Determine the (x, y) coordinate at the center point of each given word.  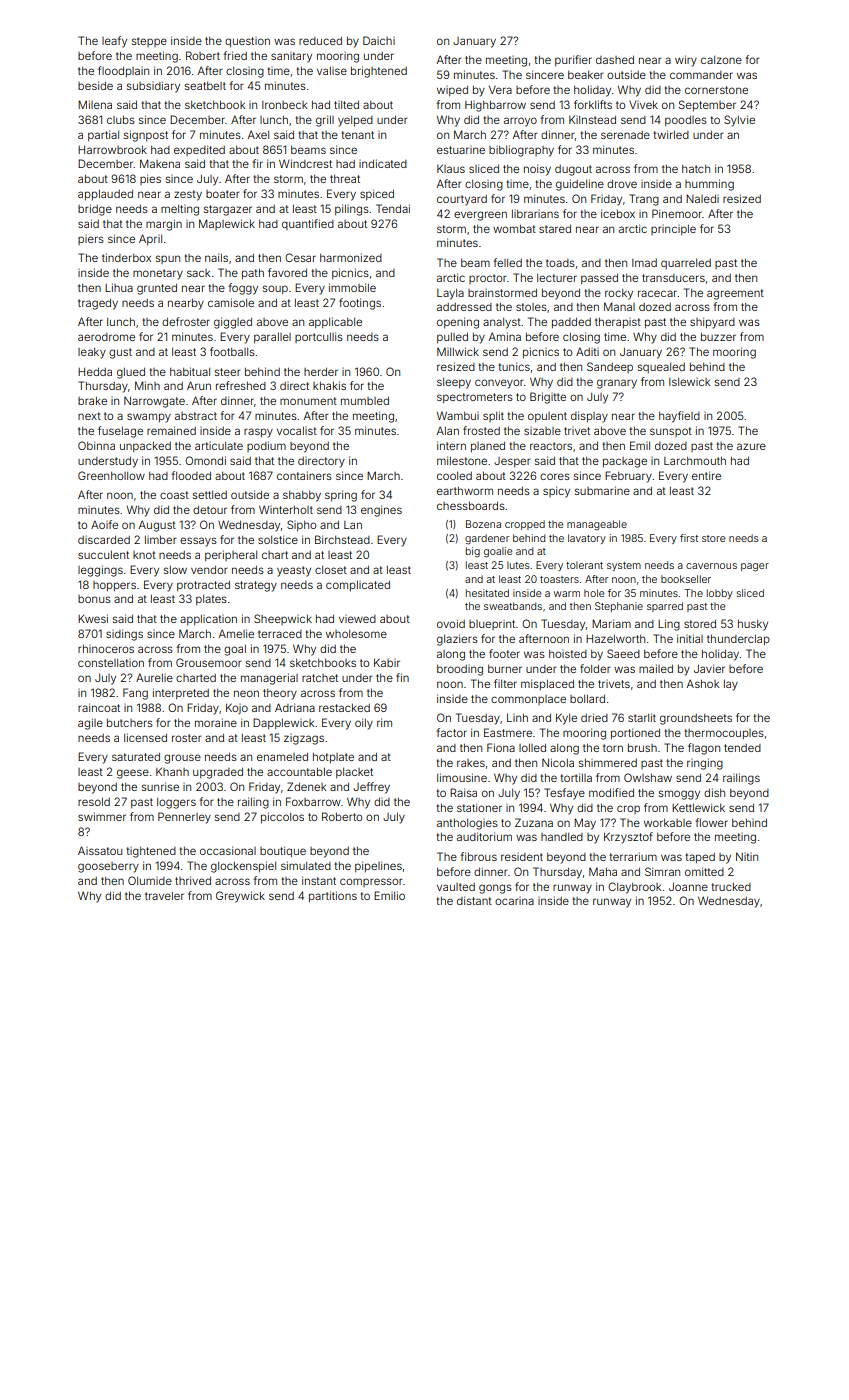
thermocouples (724, 734)
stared (555, 229)
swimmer (102, 816)
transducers (673, 278)
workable (668, 823)
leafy (114, 42)
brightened (379, 72)
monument (308, 401)
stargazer (228, 210)
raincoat (99, 707)
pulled (452, 338)
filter (505, 683)
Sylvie (739, 121)
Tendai (393, 208)
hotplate (333, 758)
